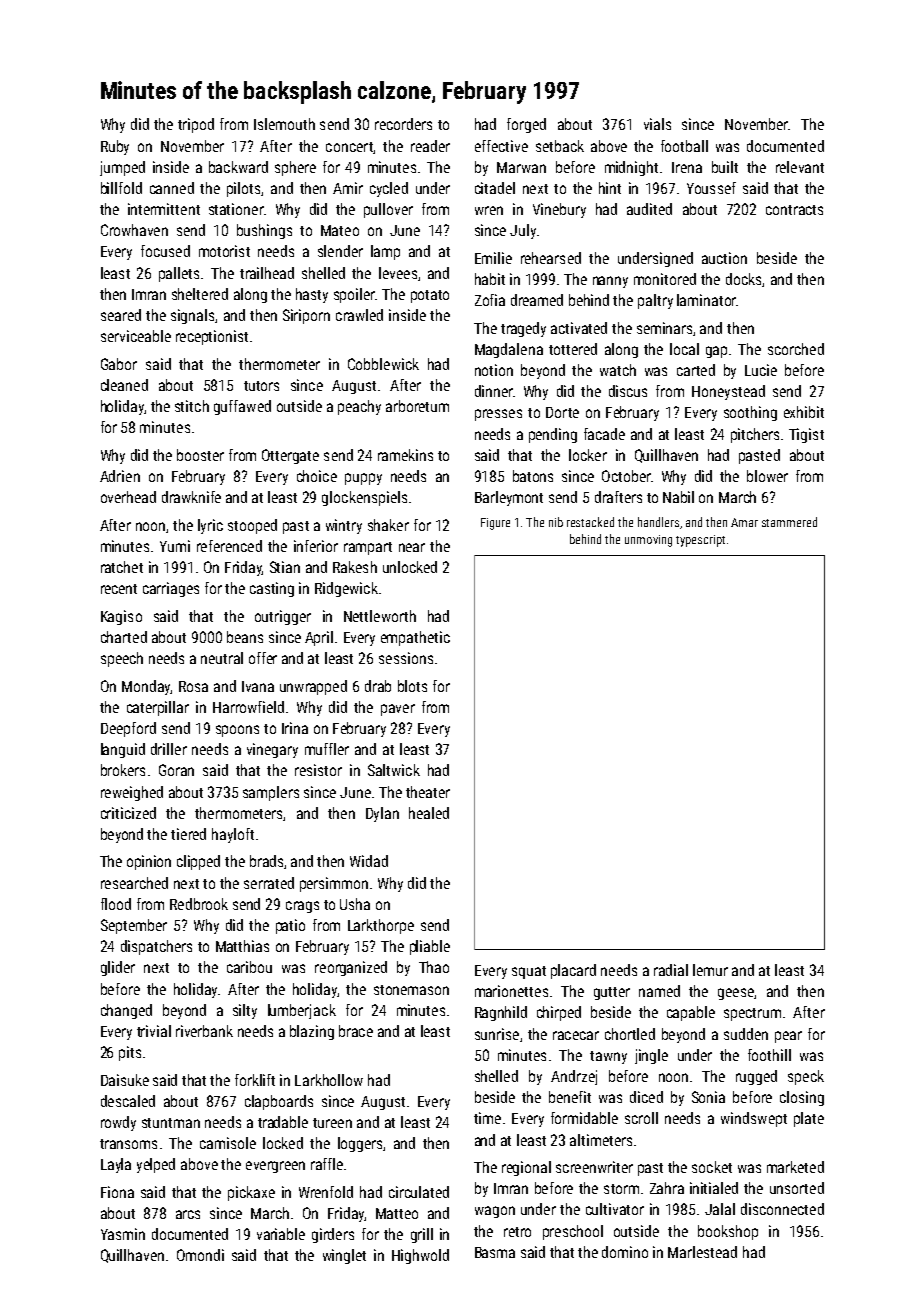 This document has height=1308, width=924. I want to click on Basma, so click(495, 1252).
